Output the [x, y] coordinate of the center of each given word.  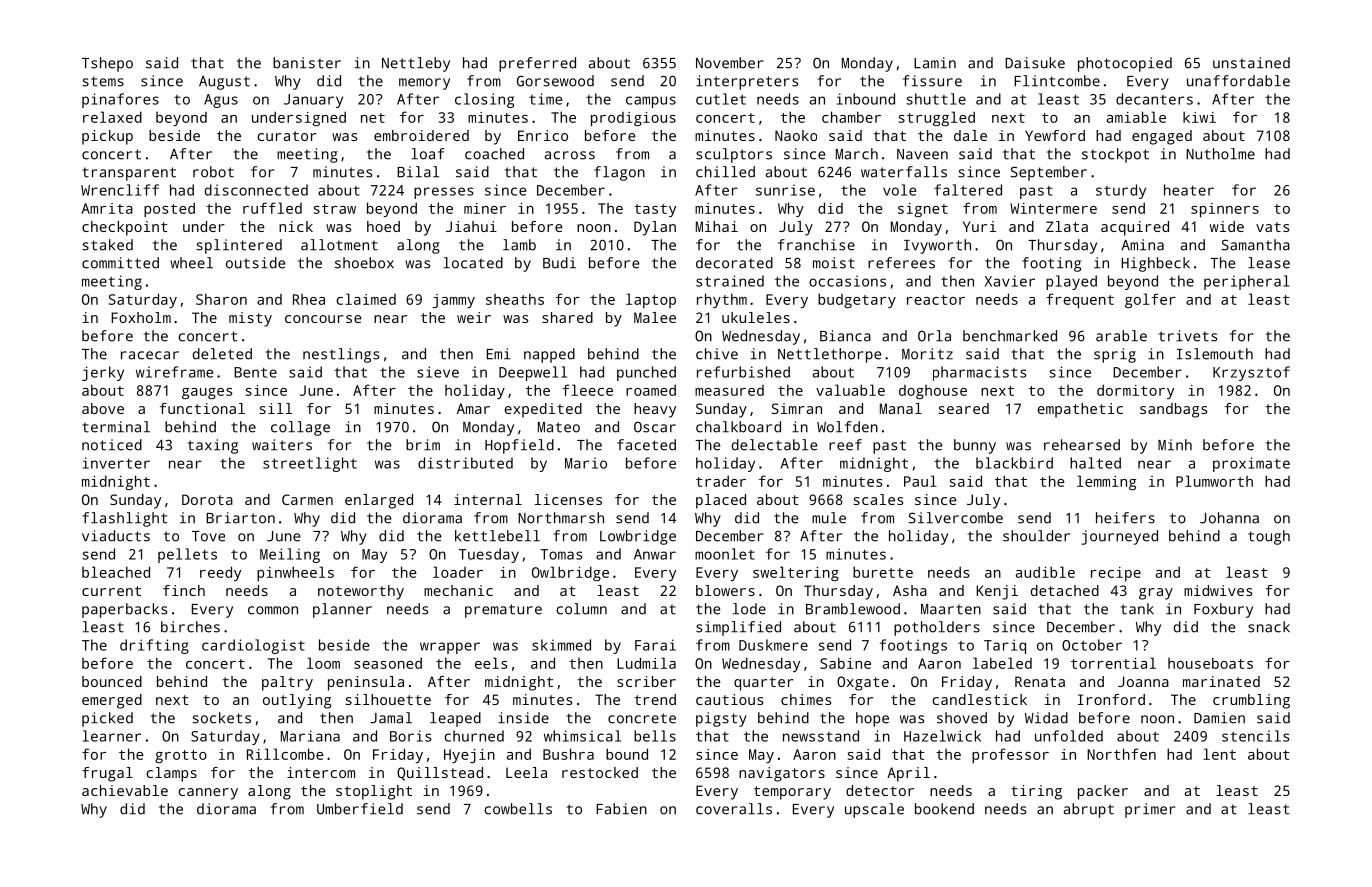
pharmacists [979, 373]
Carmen [307, 499]
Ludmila [646, 663]
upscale [874, 810]
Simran [797, 408]
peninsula [366, 683]
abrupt [1089, 810]
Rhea [309, 299]
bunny [975, 446]
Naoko [796, 135]
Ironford [1111, 699]
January [313, 101]
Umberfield [360, 809]
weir [474, 317]
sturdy [1121, 191]
